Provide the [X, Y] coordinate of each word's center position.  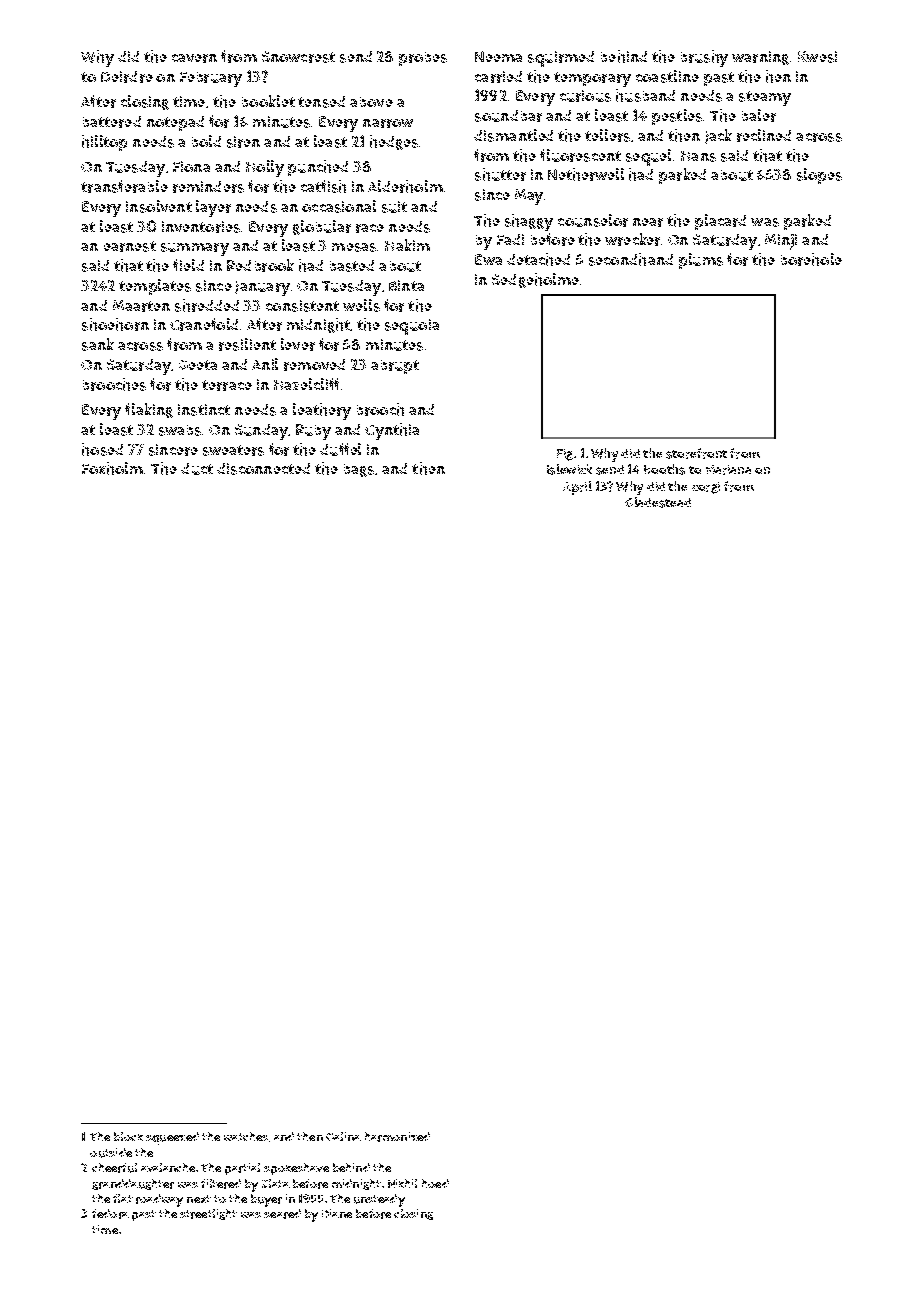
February [211, 79]
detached [538, 259]
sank [98, 344]
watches [246, 1136]
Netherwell [586, 174]
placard [720, 222]
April [577, 488]
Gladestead [658, 502]
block [128, 1136]
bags [359, 470]
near [648, 222]
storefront [696, 453]
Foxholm [112, 468]
